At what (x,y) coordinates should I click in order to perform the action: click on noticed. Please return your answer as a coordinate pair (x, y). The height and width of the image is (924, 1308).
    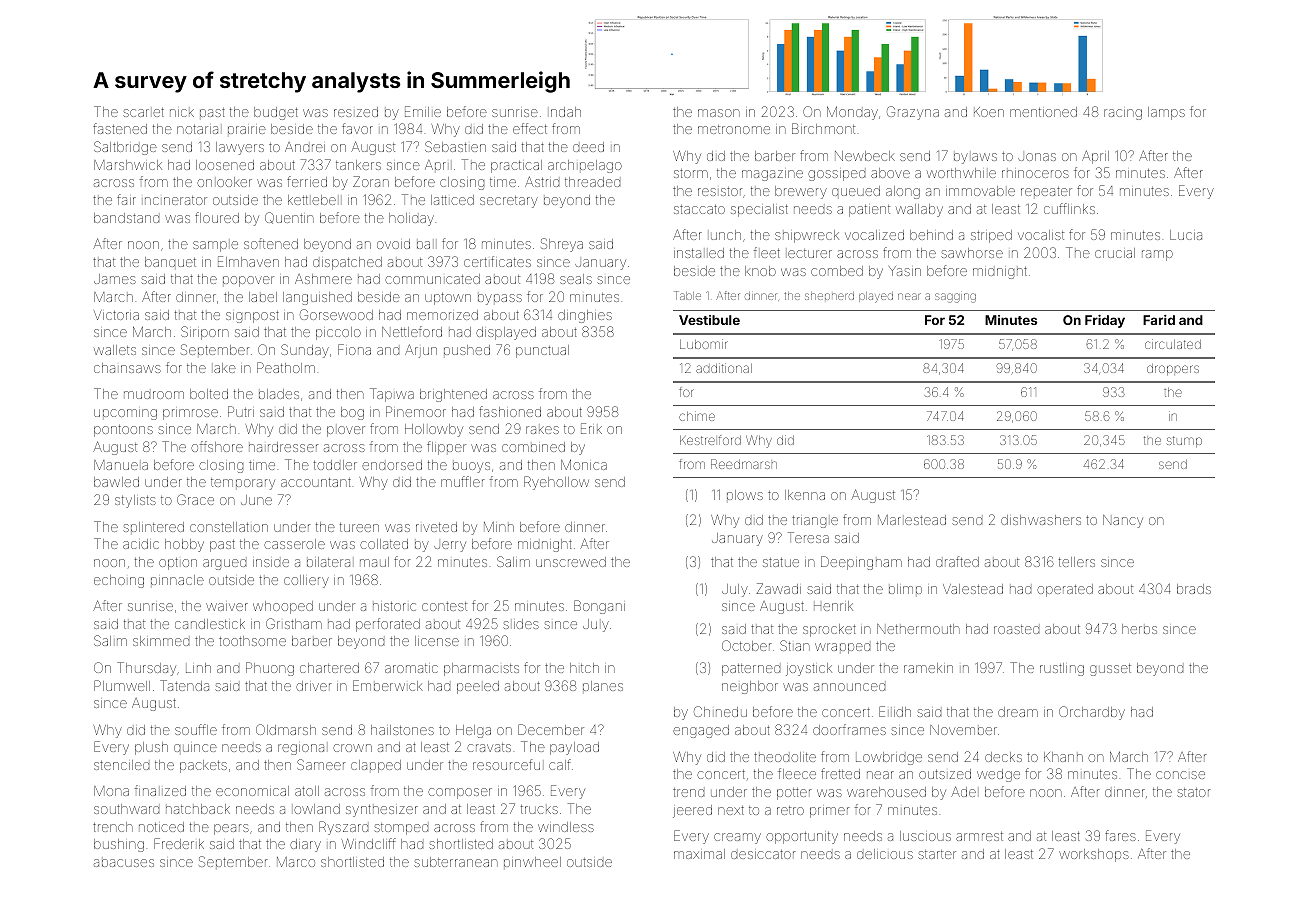
    Looking at the image, I should click on (161, 827).
